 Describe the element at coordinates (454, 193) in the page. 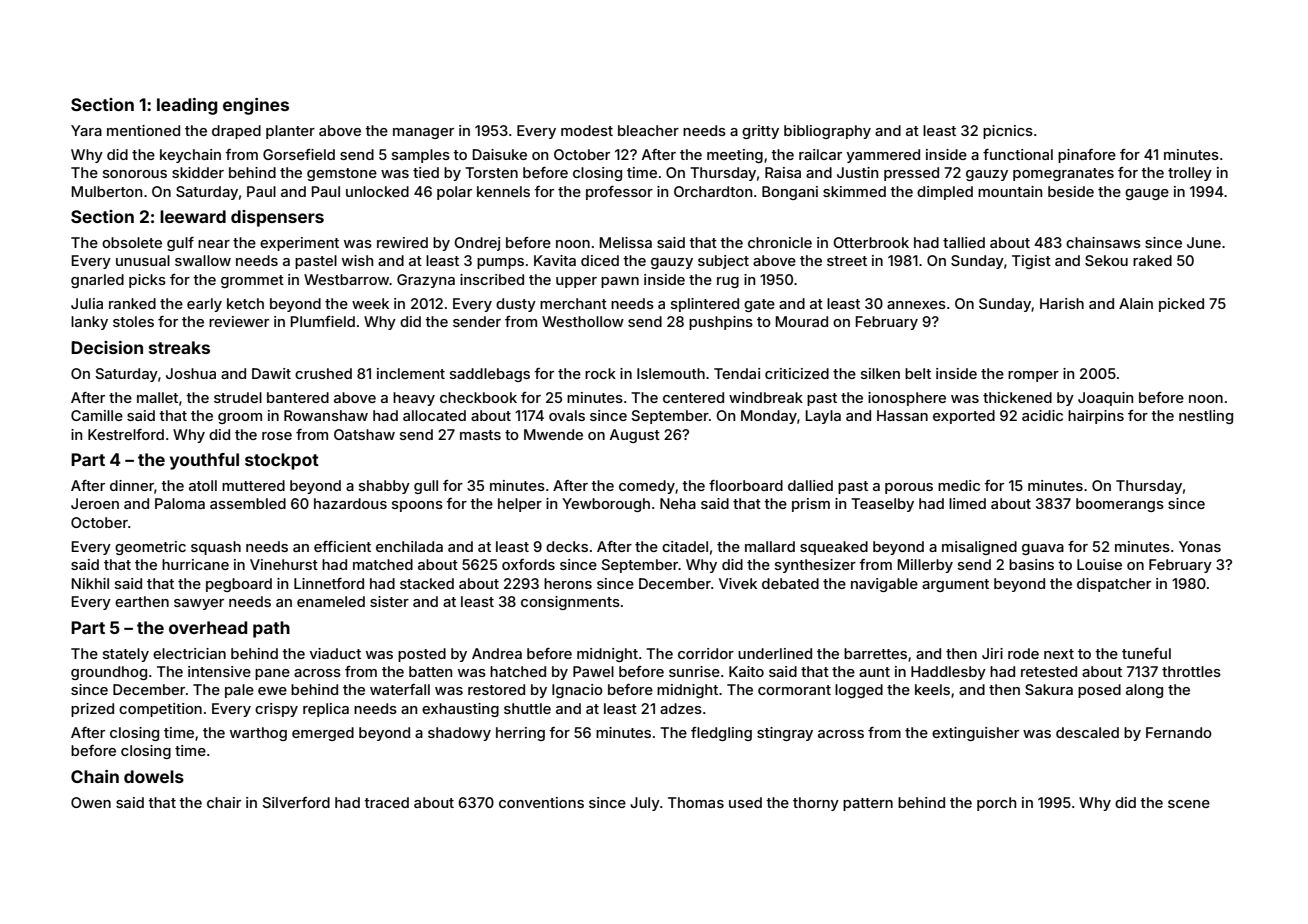

I see `polar` at that location.
